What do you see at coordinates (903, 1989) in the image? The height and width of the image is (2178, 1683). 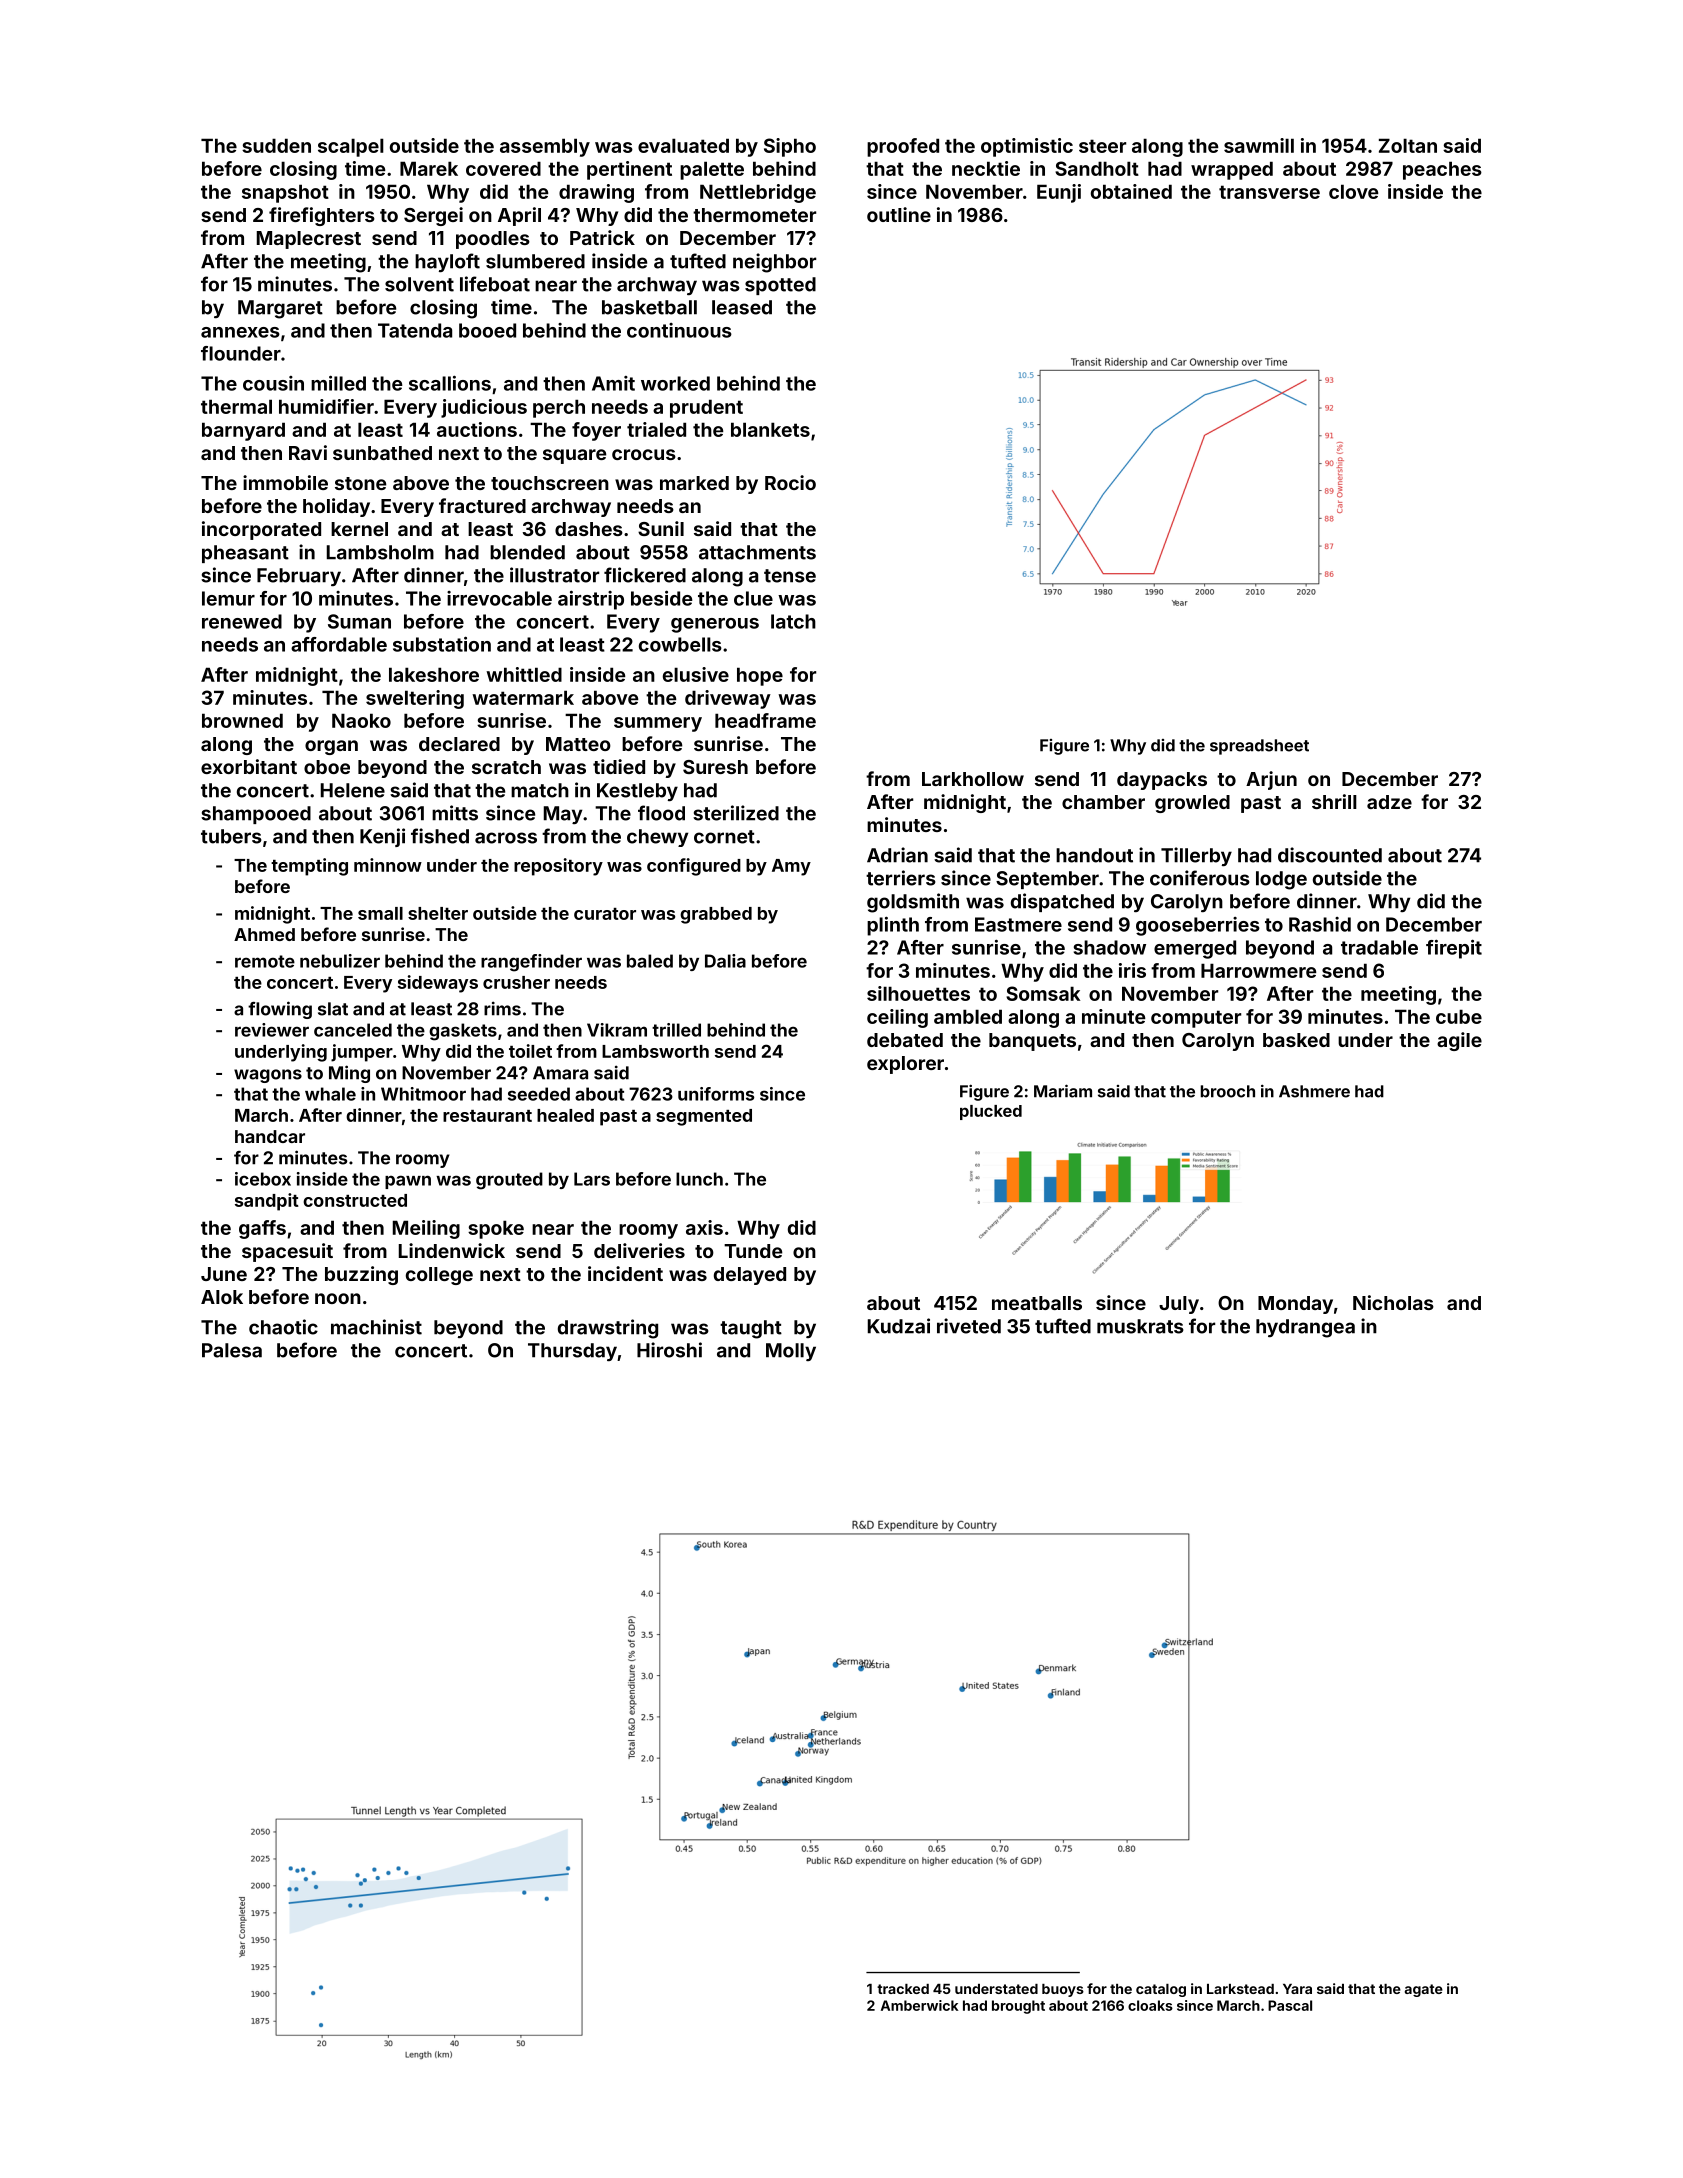 I see `tracked` at bounding box center [903, 1989].
